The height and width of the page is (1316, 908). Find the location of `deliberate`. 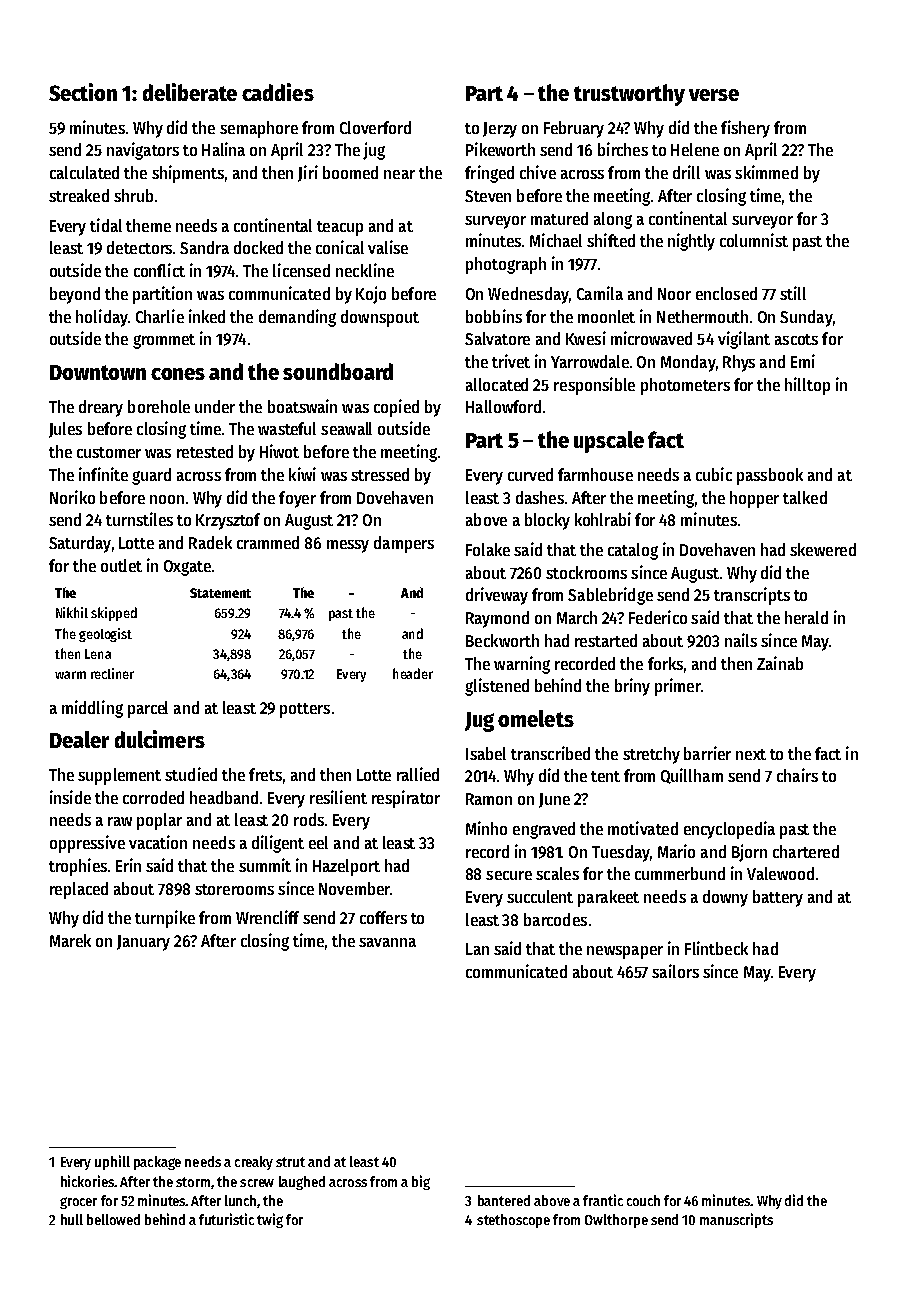

deliberate is located at coordinates (190, 92).
